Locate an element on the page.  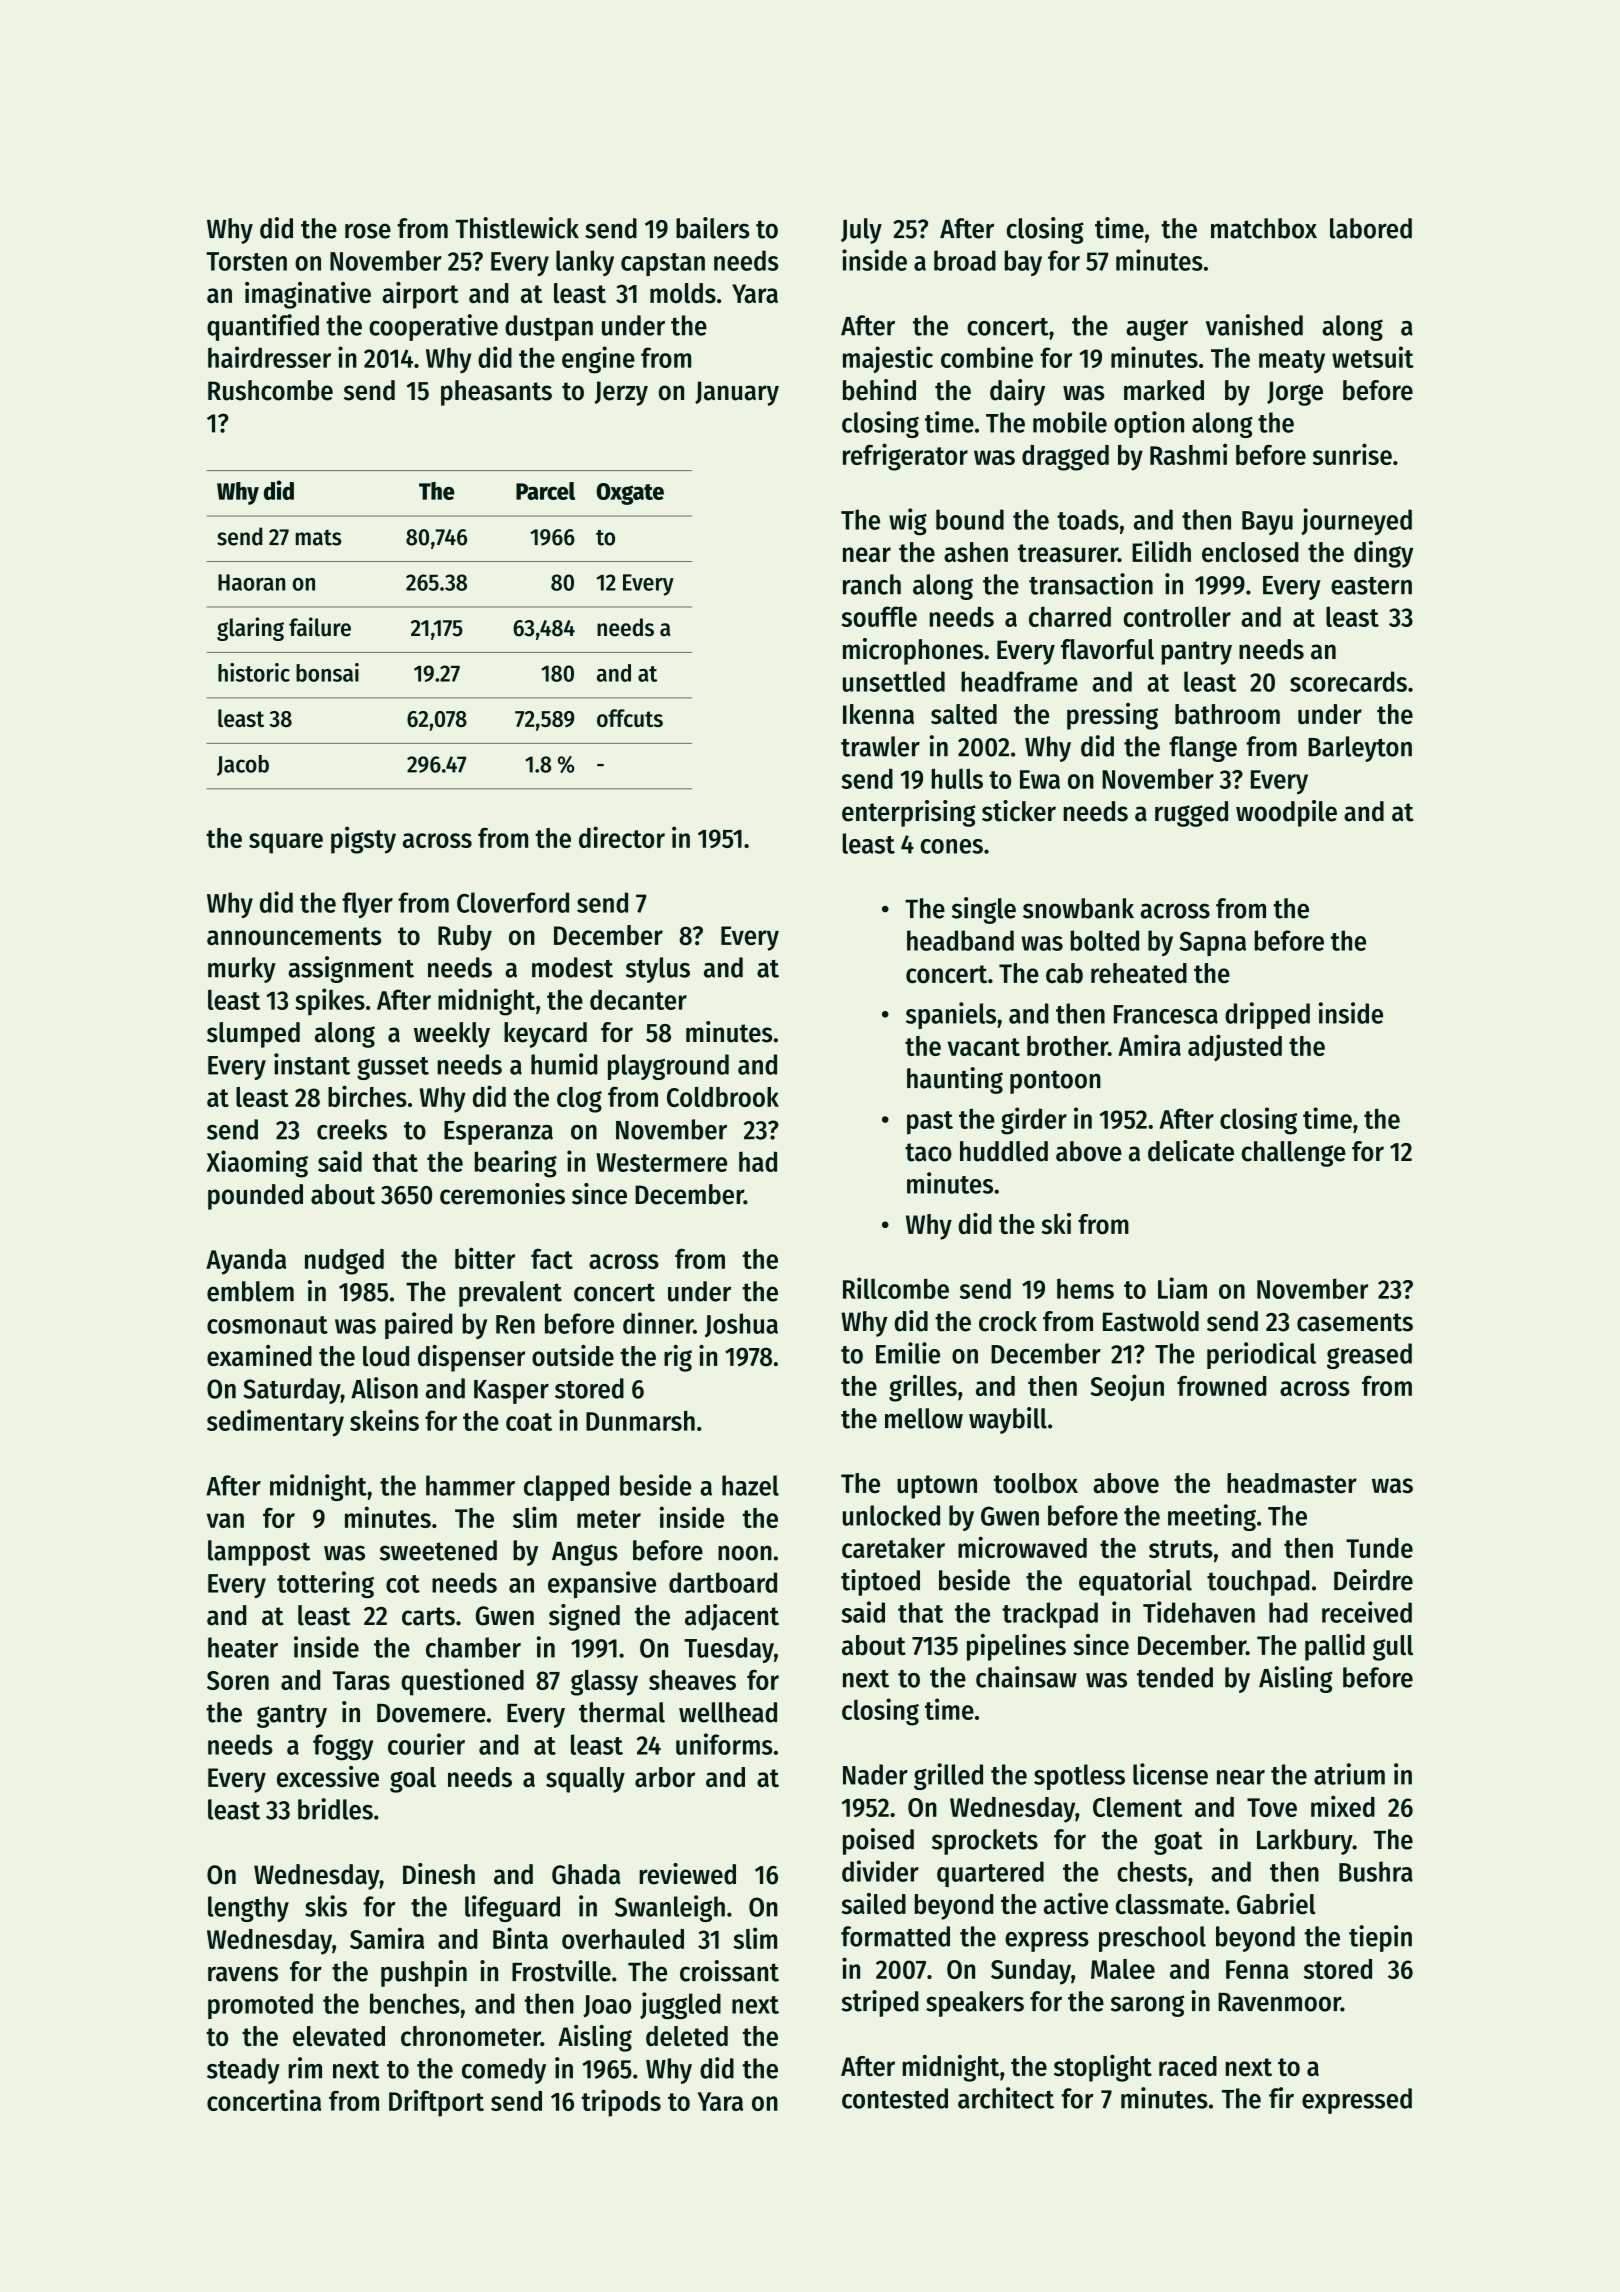
challenge is located at coordinates (1294, 1154).
